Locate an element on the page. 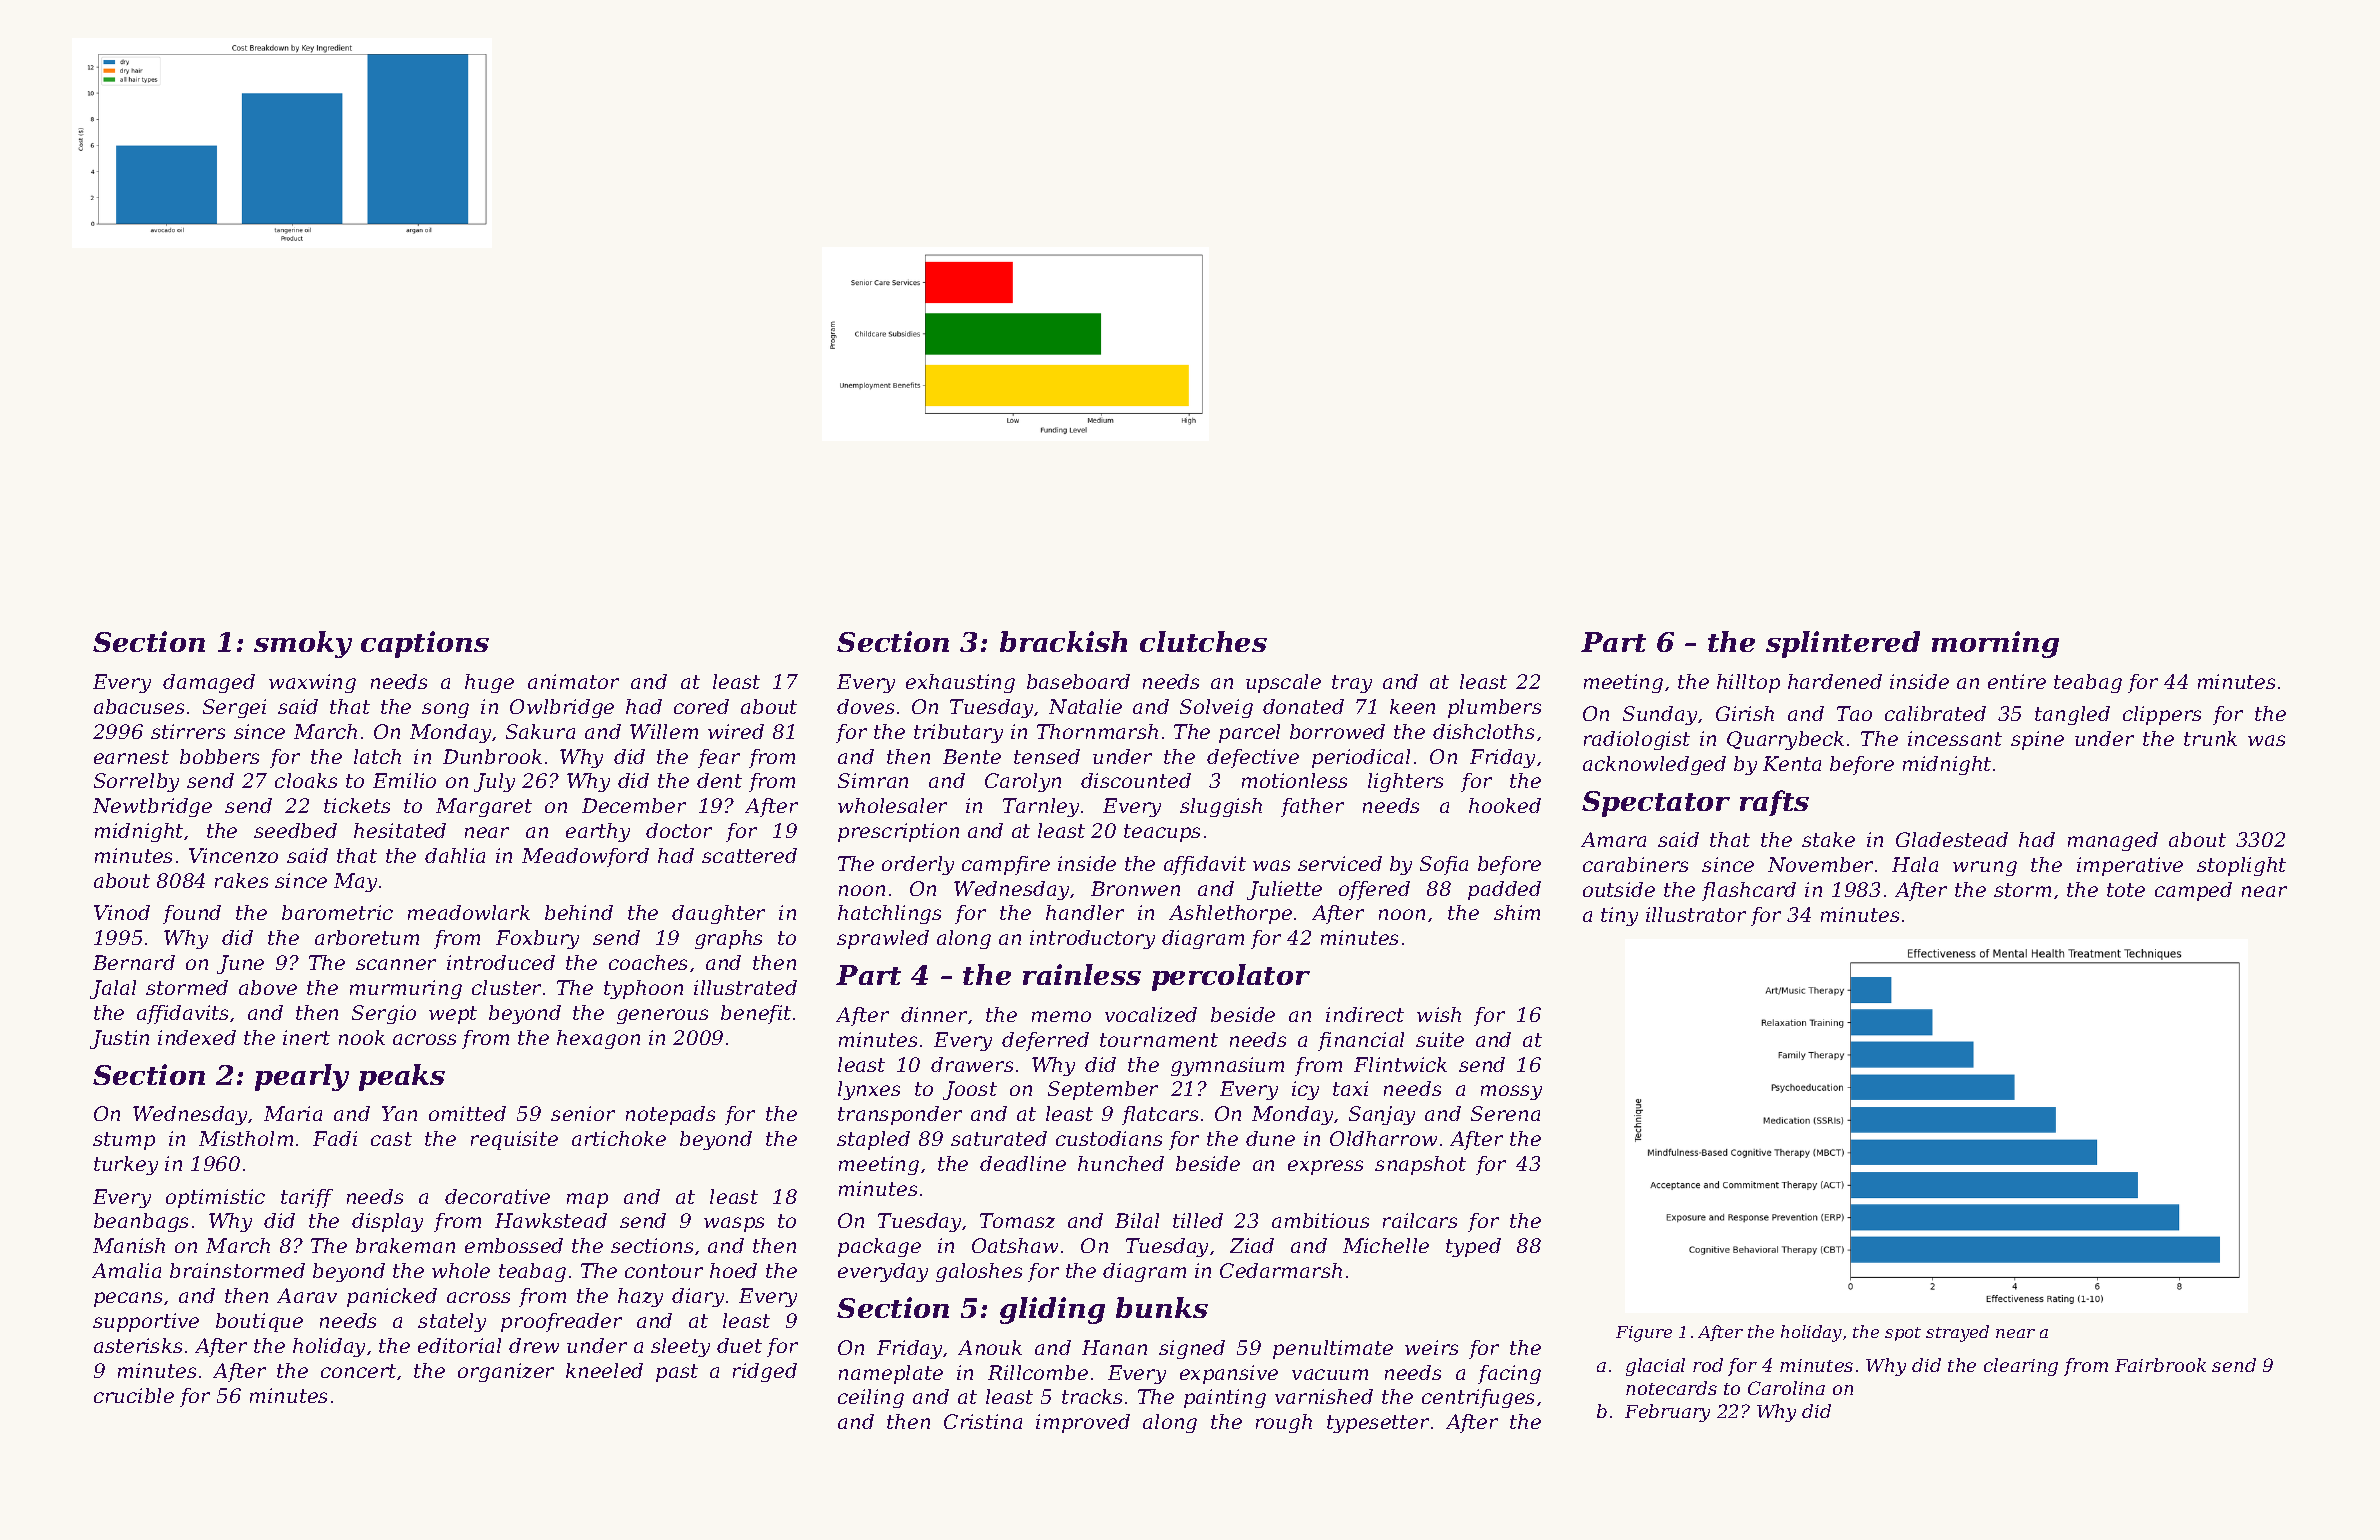 Image resolution: width=2380 pixels, height=1540 pixels. morning is located at coordinates (1995, 644).
